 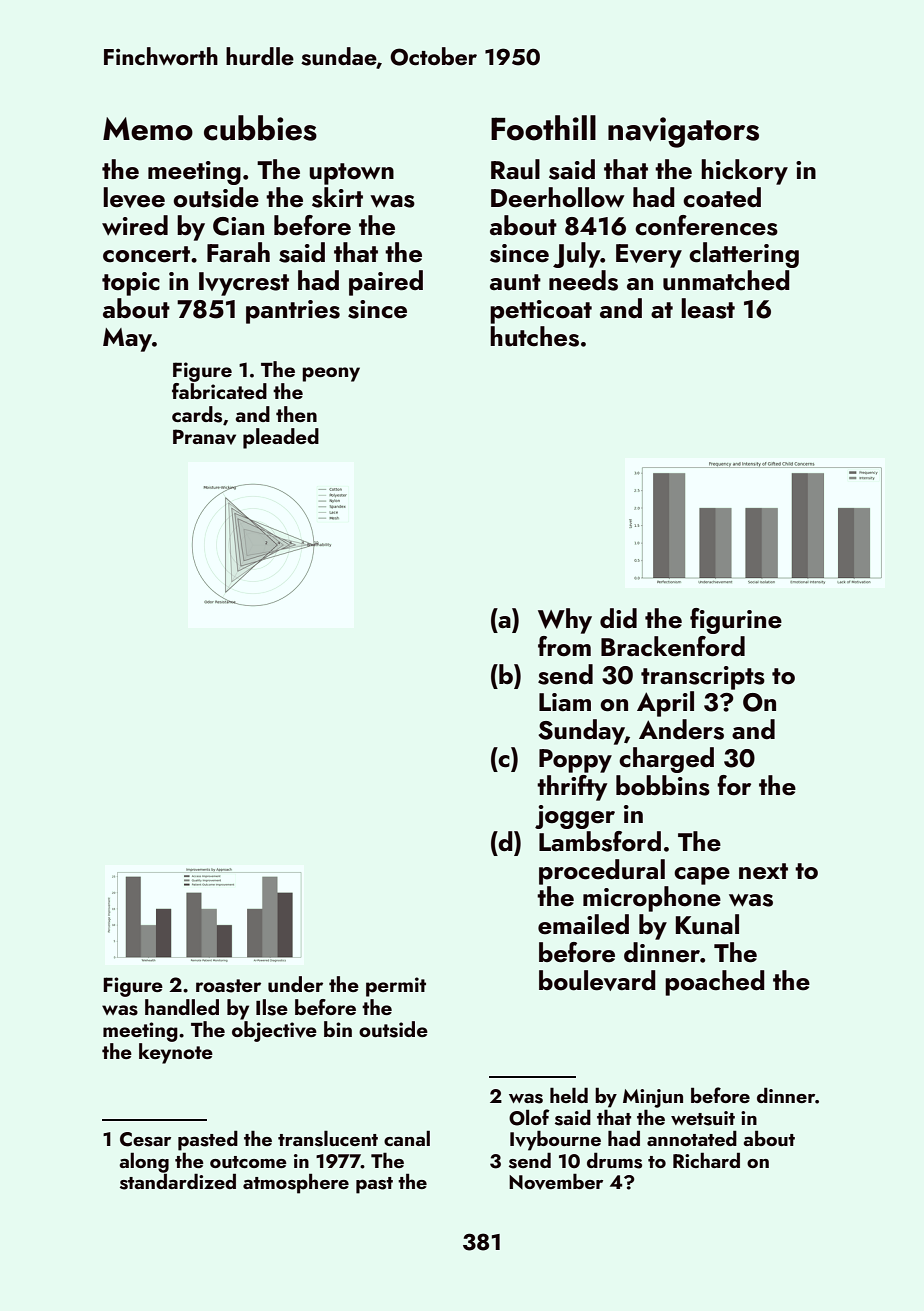 What do you see at coordinates (386, 283) in the screenshot?
I see `paired` at bounding box center [386, 283].
